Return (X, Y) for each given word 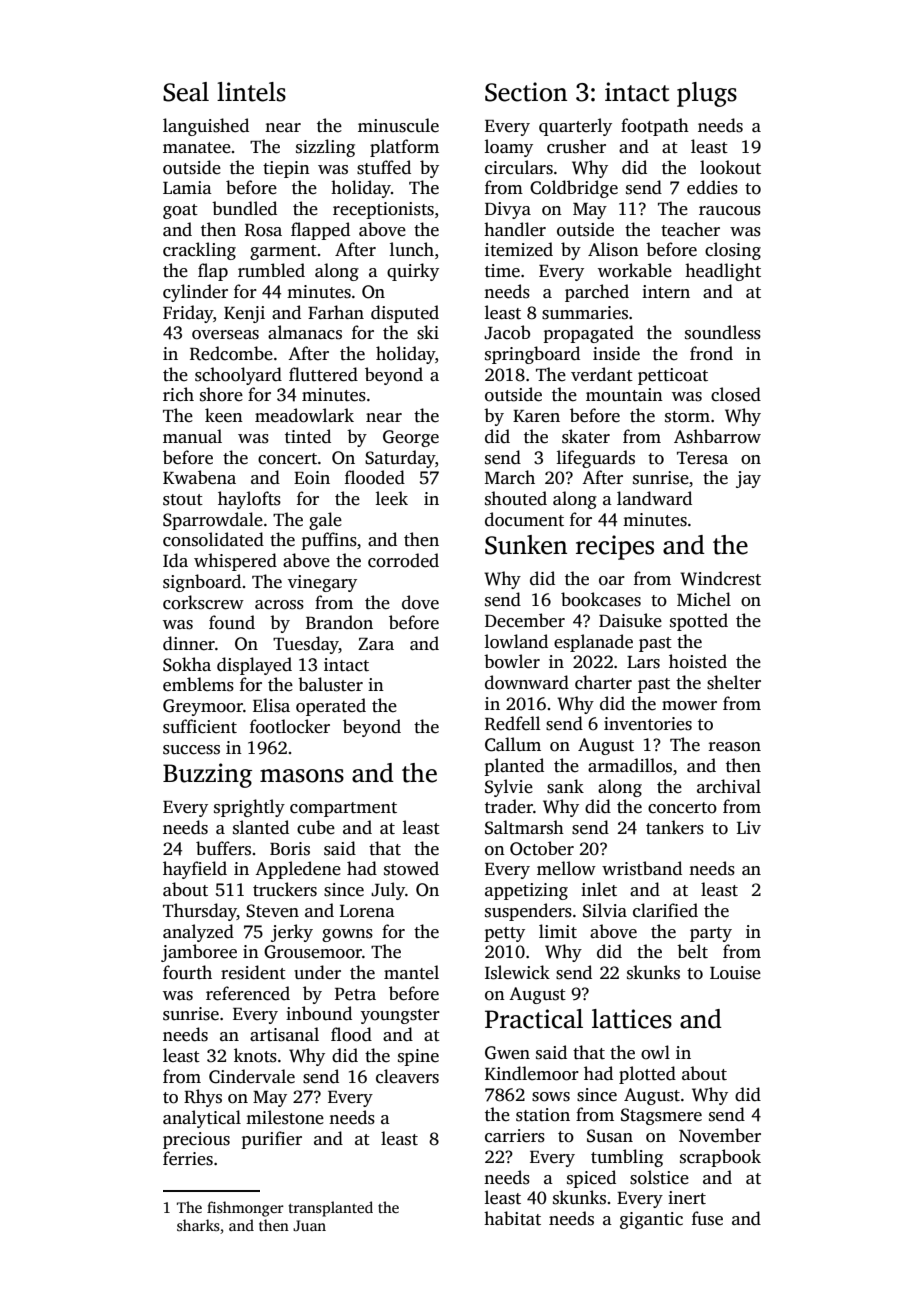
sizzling (325, 148)
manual (192, 436)
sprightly (249, 808)
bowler (512, 661)
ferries (188, 1158)
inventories (648, 724)
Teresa (702, 458)
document (524, 519)
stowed (411, 868)
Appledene (298, 870)
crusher (576, 146)
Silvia (605, 910)
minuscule (398, 125)
